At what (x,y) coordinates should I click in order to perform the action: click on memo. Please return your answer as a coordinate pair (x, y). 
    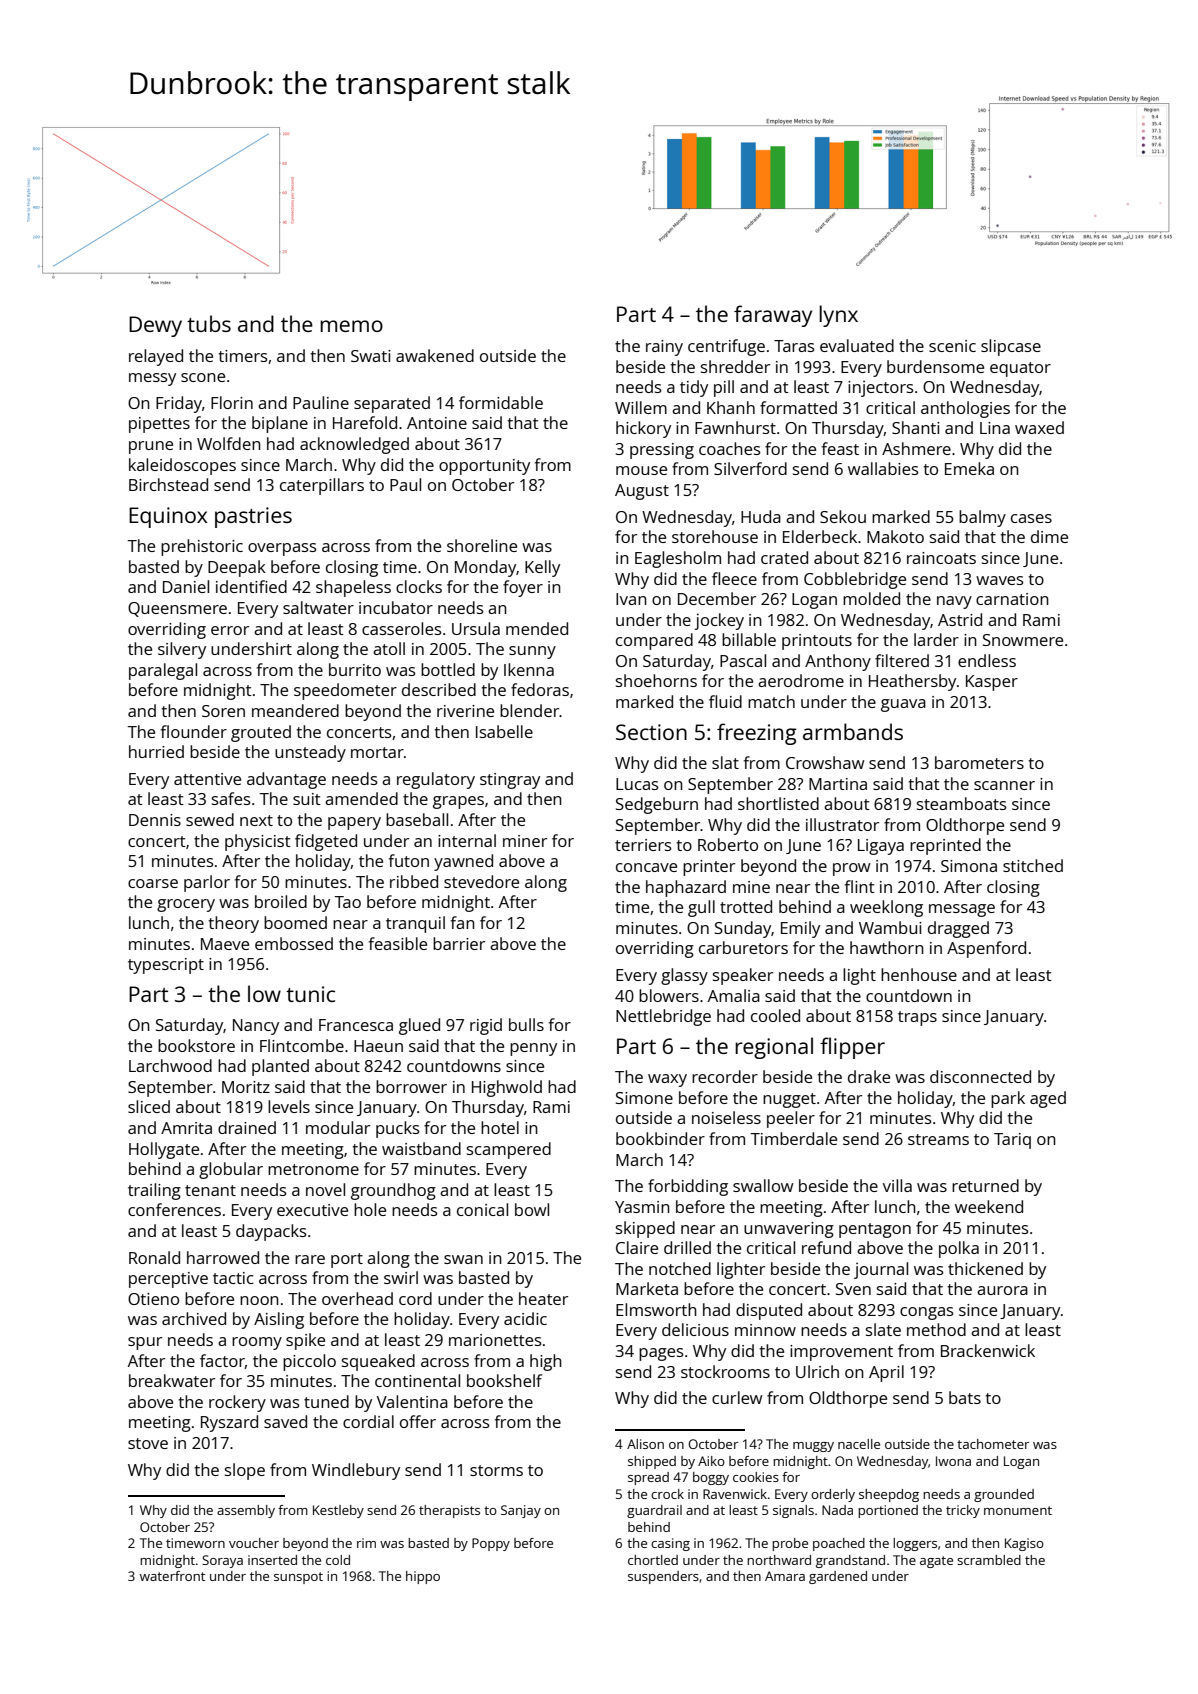
    Looking at the image, I should click on (351, 326).
